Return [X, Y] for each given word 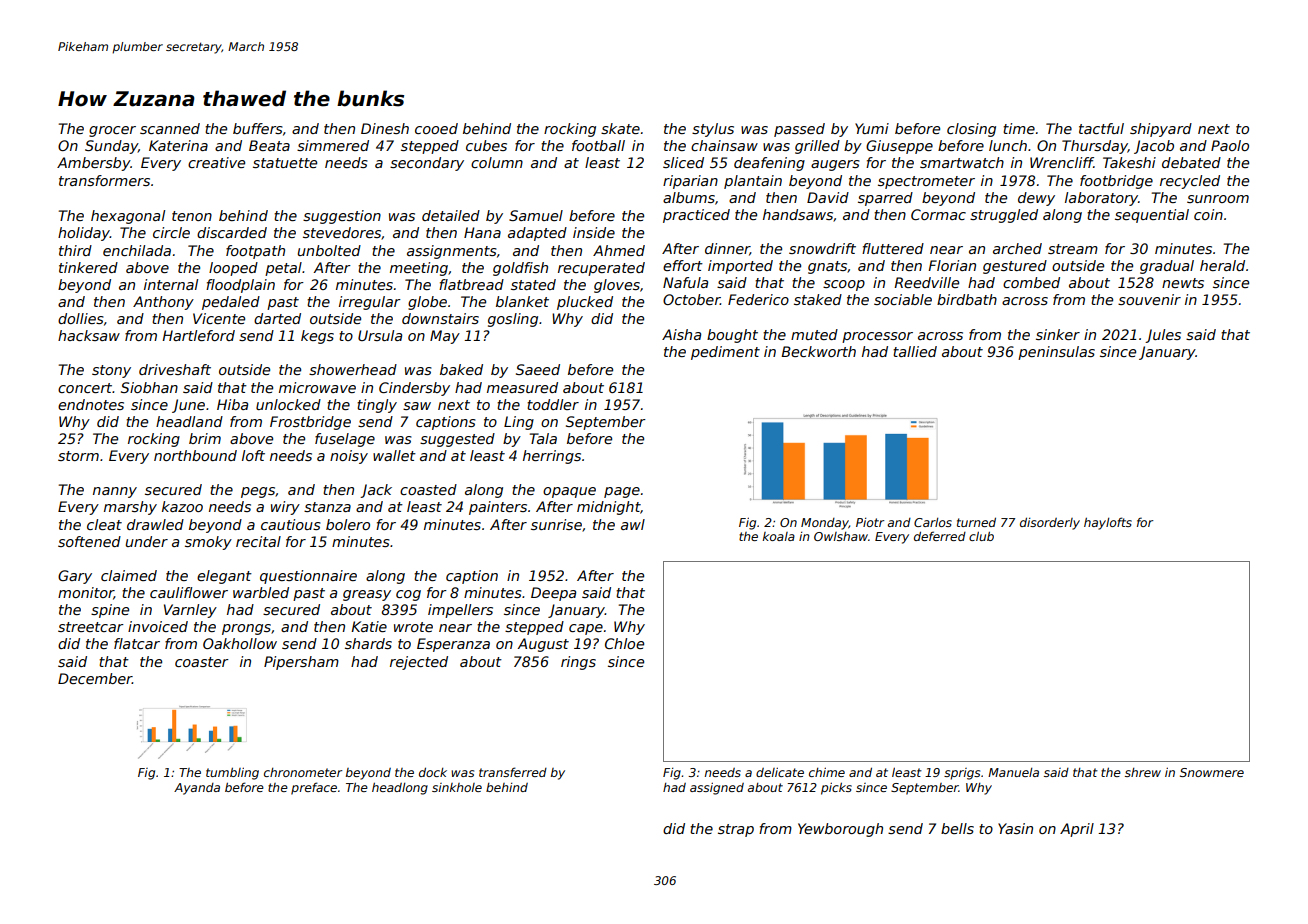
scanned [170, 128]
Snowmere [1212, 772]
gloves [617, 286]
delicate [780, 772]
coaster [202, 662]
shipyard [1161, 130]
